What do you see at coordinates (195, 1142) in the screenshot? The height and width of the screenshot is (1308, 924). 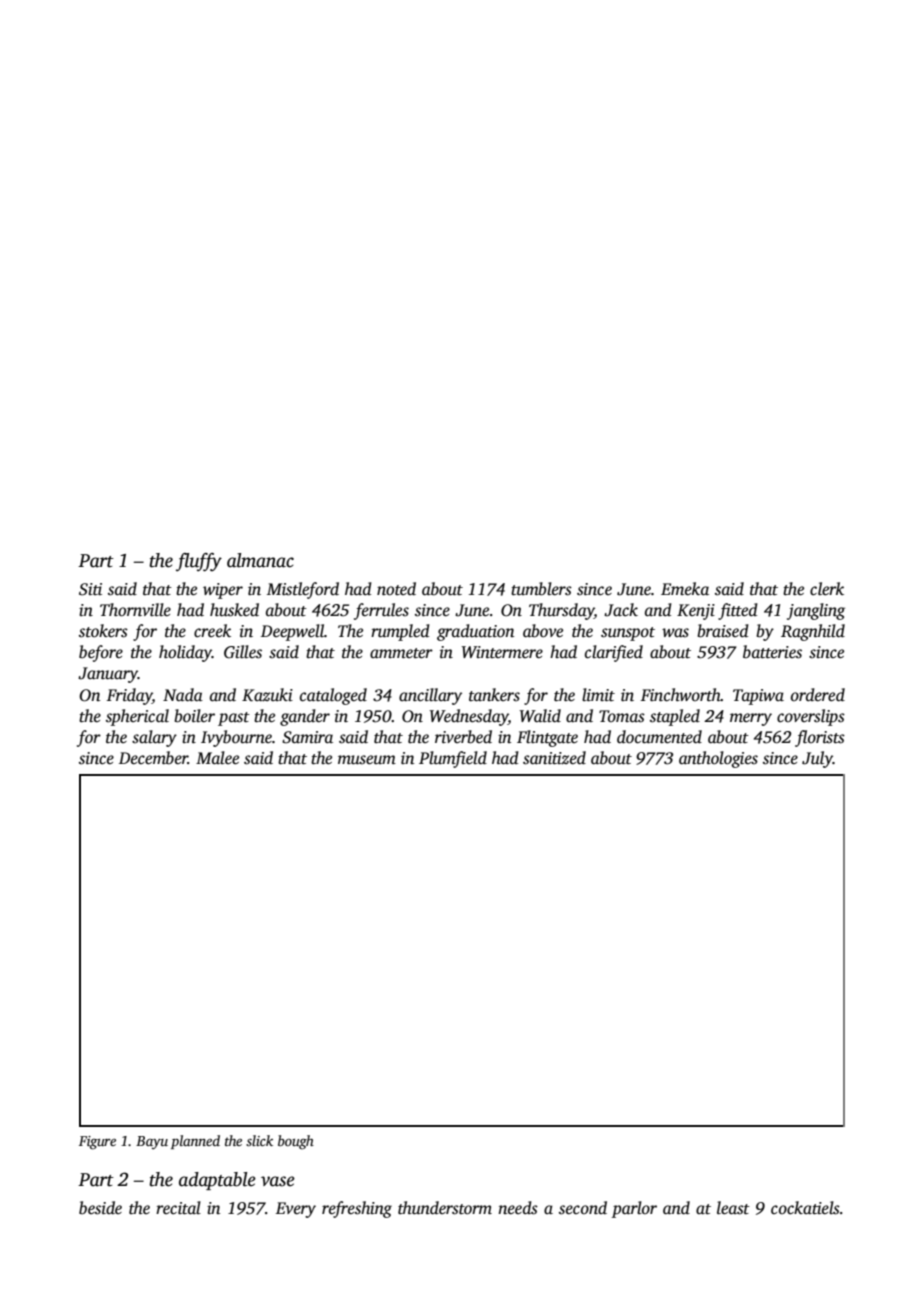 I see `planned` at bounding box center [195, 1142].
